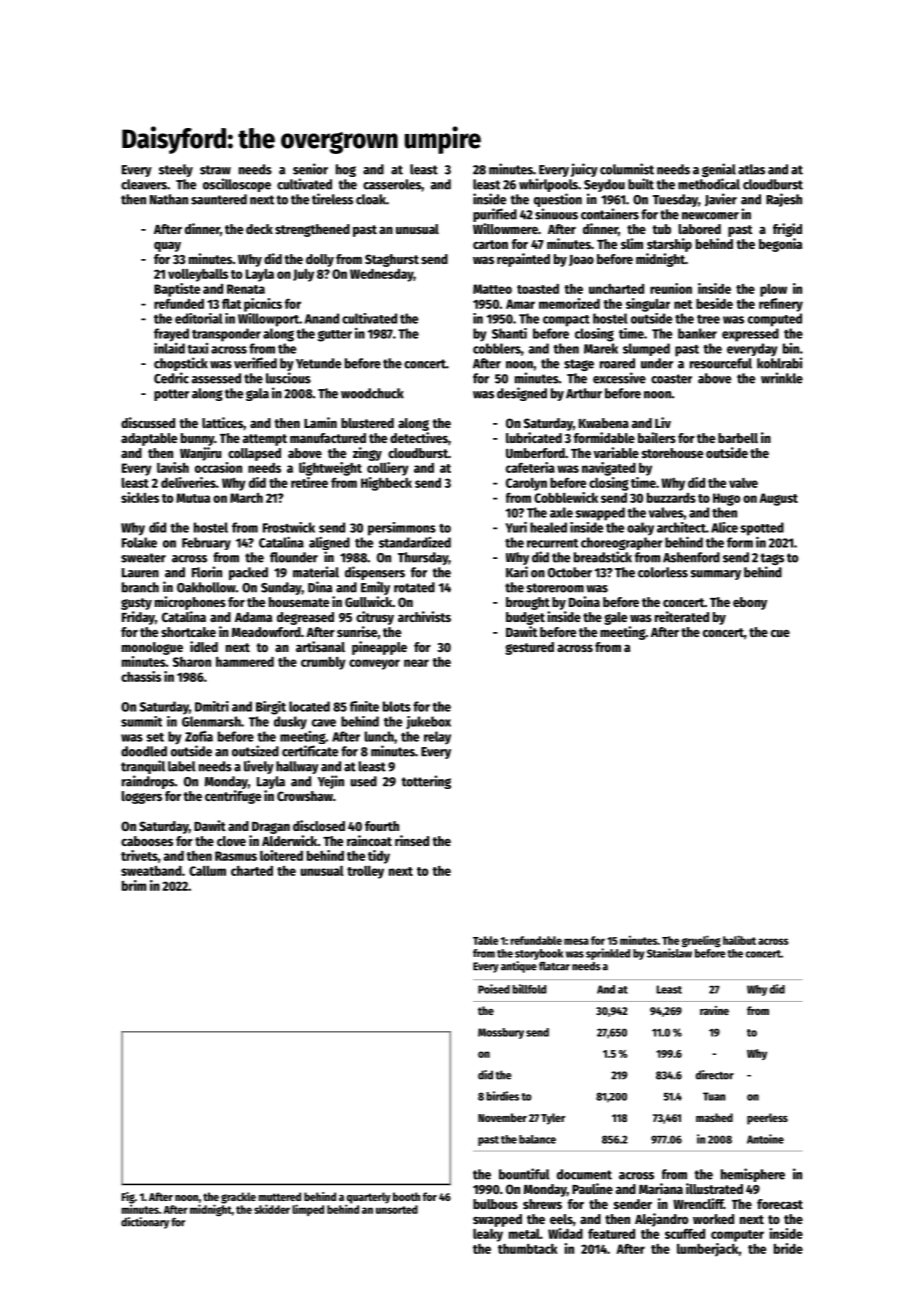 The image size is (924, 1308). Describe the element at coordinates (528, 1249) in the page. I see `thumbtack` at that location.
